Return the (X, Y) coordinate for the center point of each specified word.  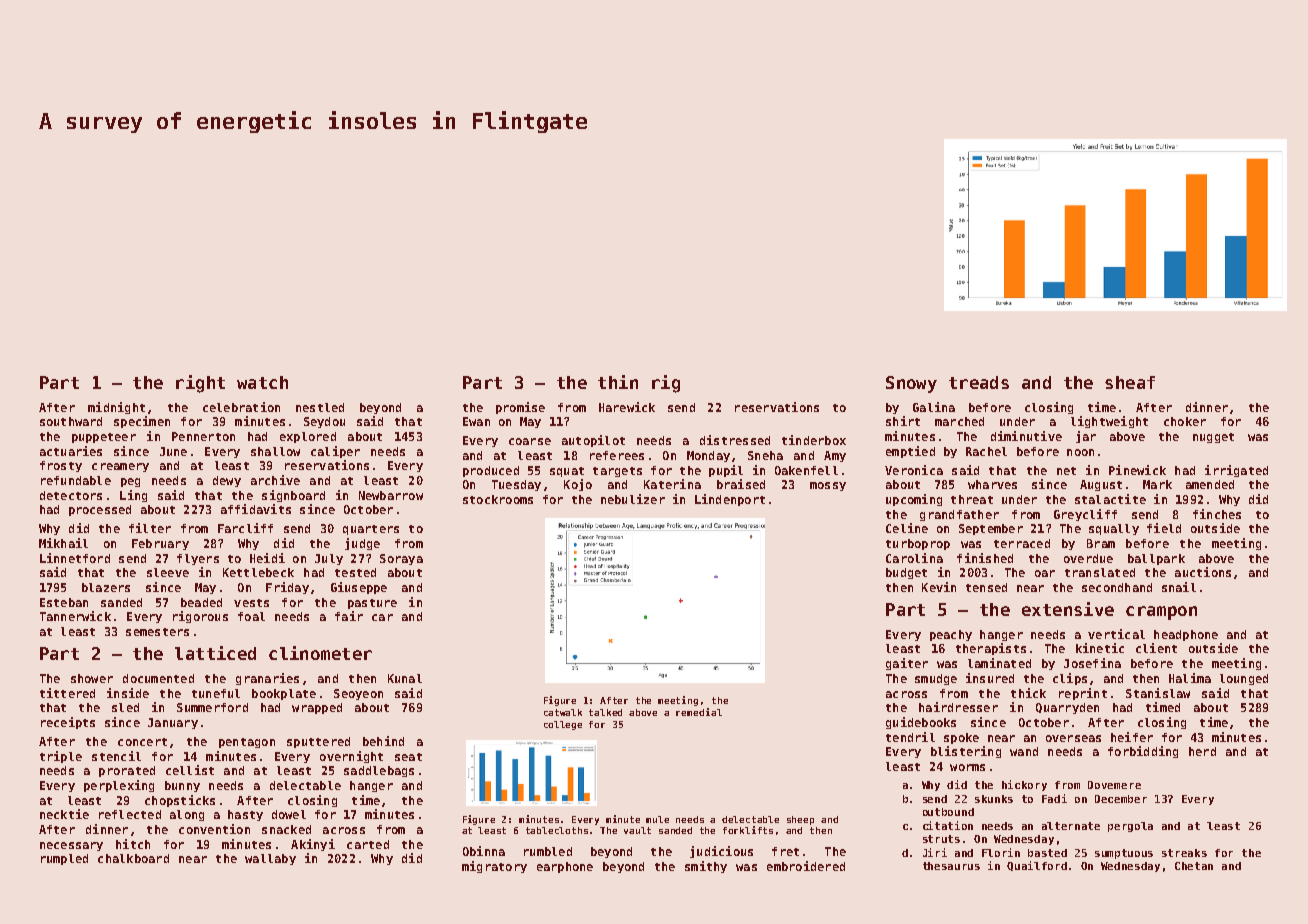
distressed (735, 440)
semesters (157, 632)
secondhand (1117, 587)
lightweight (1109, 422)
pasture (372, 604)
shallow (275, 451)
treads (979, 382)
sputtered (318, 742)
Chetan (1194, 866)
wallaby (270, 859)
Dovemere (1114, 785)
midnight (116, 408)
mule (657, 819)
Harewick (627, 407)
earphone (565, 867)
